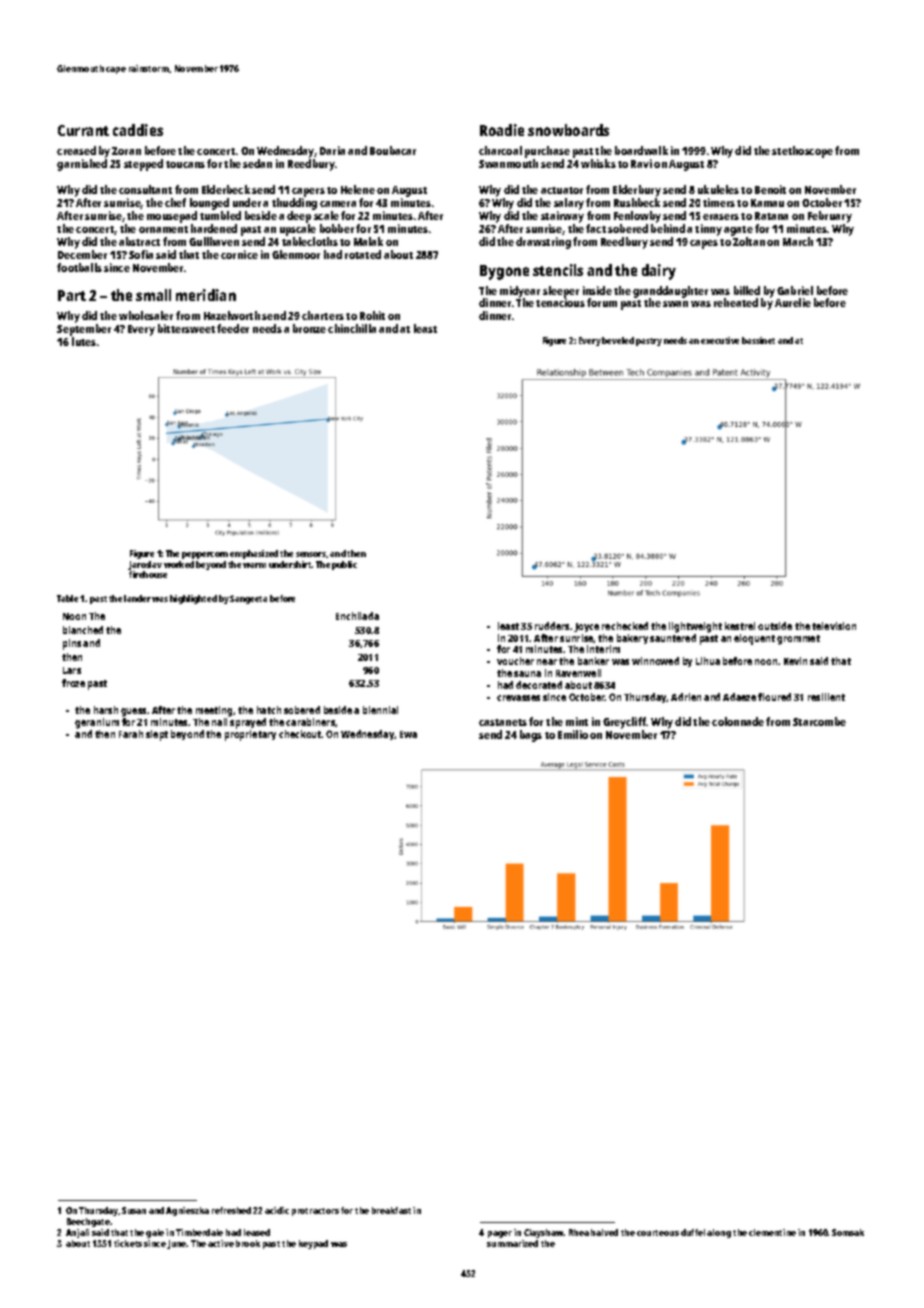  I want to click on bags, so click(531, 736).
